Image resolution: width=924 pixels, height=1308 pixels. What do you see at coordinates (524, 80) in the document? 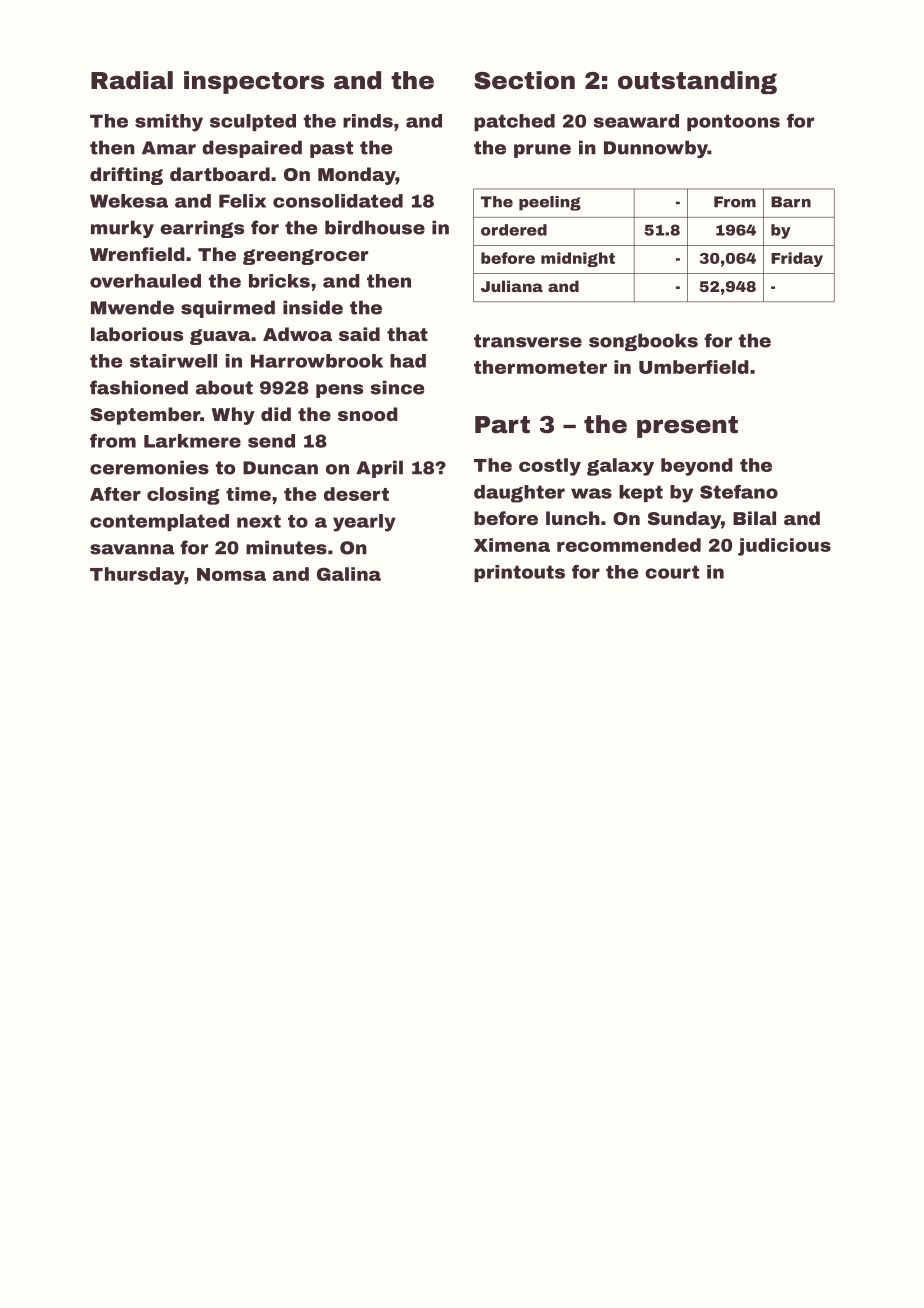
I see `Section` at bounding box center [524, 80].
